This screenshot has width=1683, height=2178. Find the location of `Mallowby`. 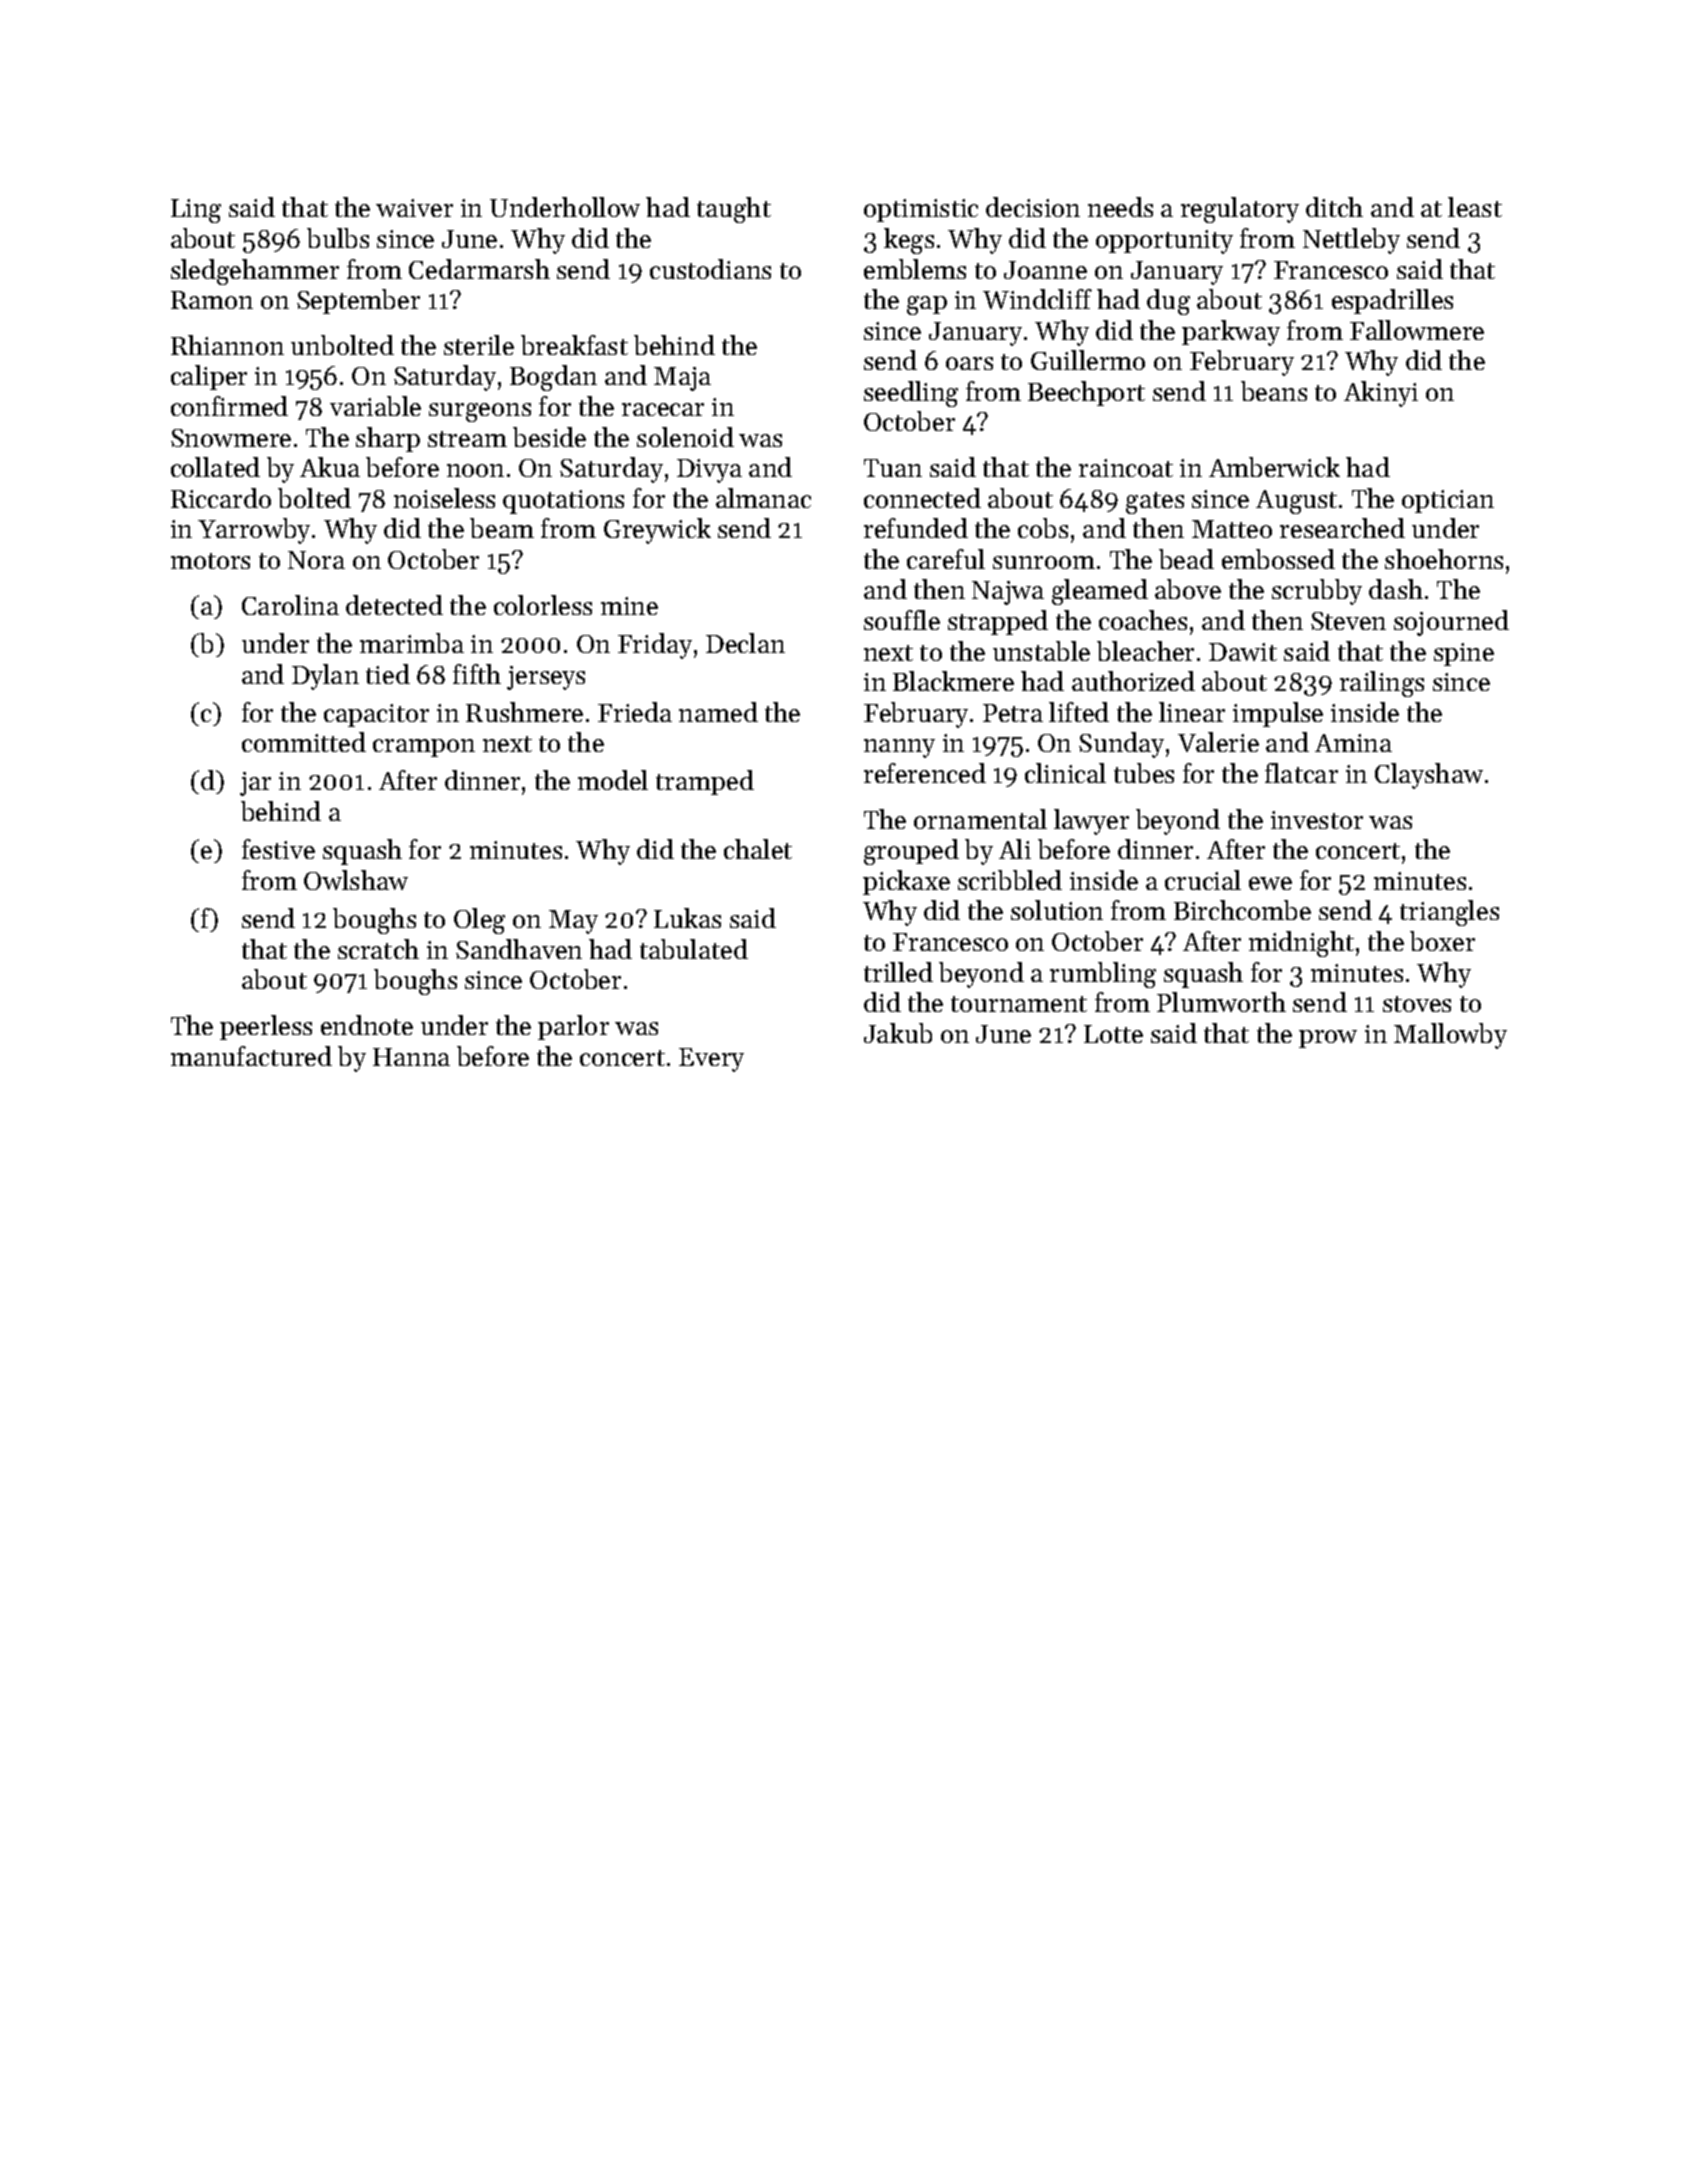

Mallowby is located at coordinates (1450, 1036).
